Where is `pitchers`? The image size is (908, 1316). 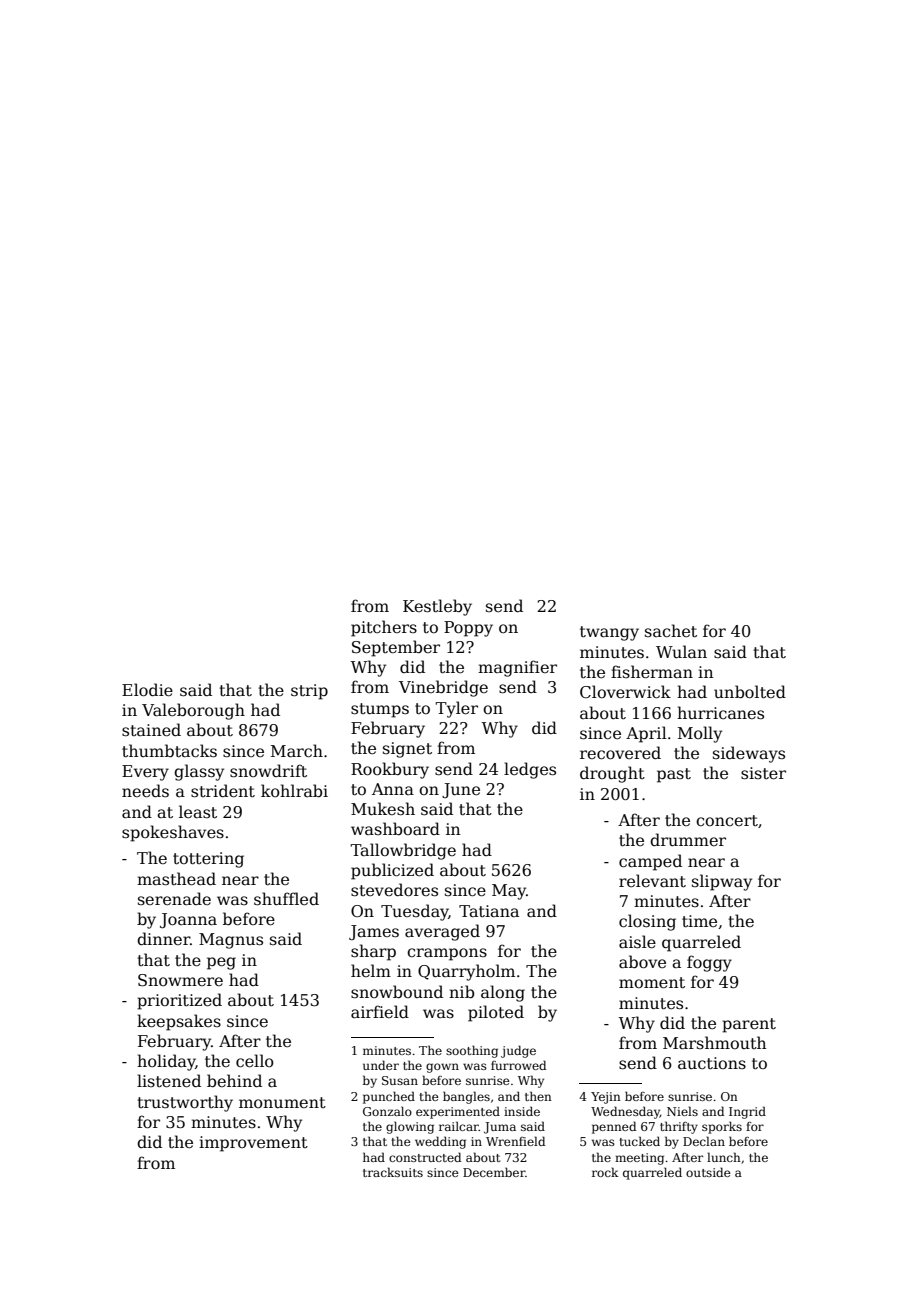
pitchers is located at coordinates (384, 628).
